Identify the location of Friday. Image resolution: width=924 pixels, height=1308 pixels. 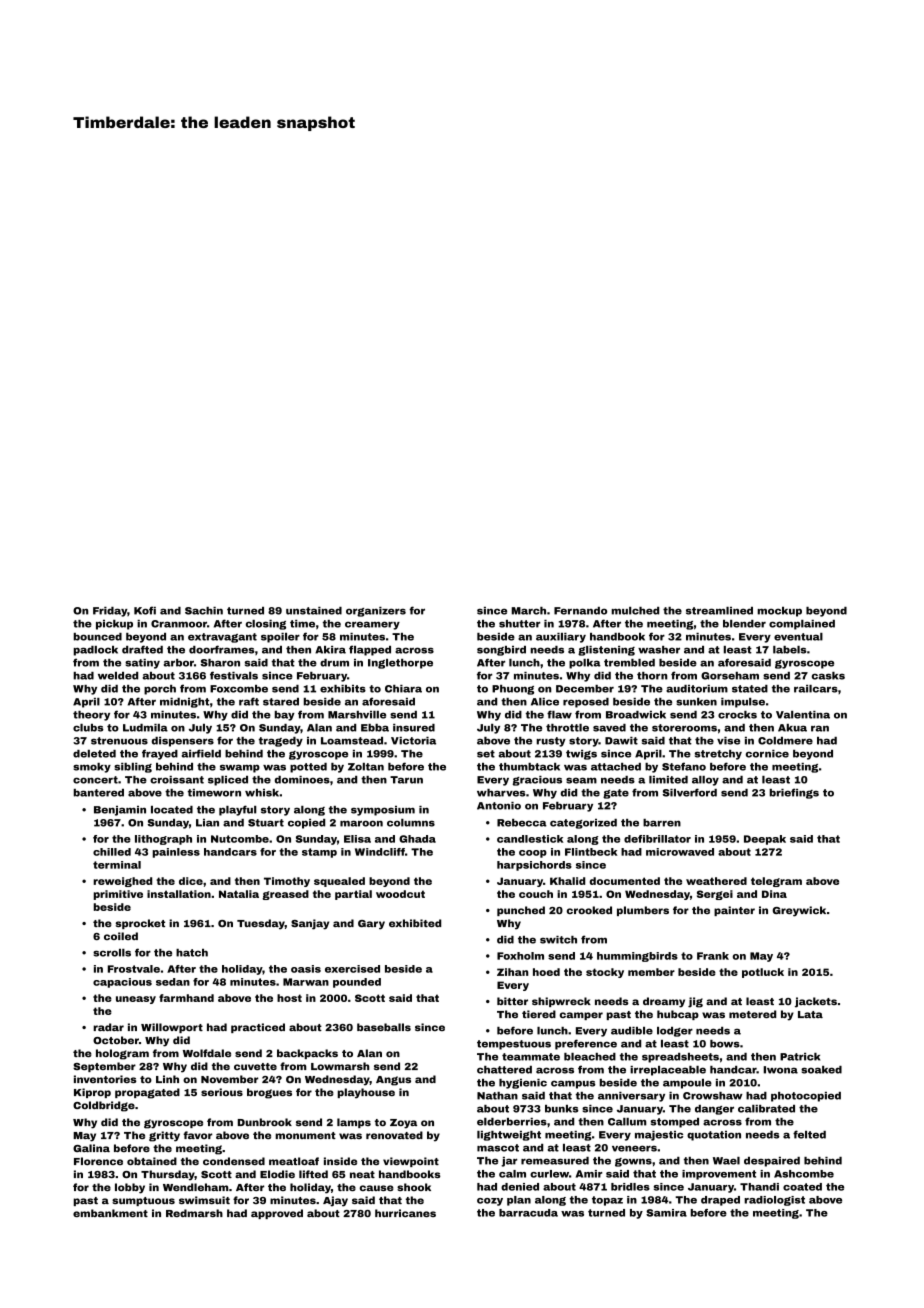
(110, 612).
